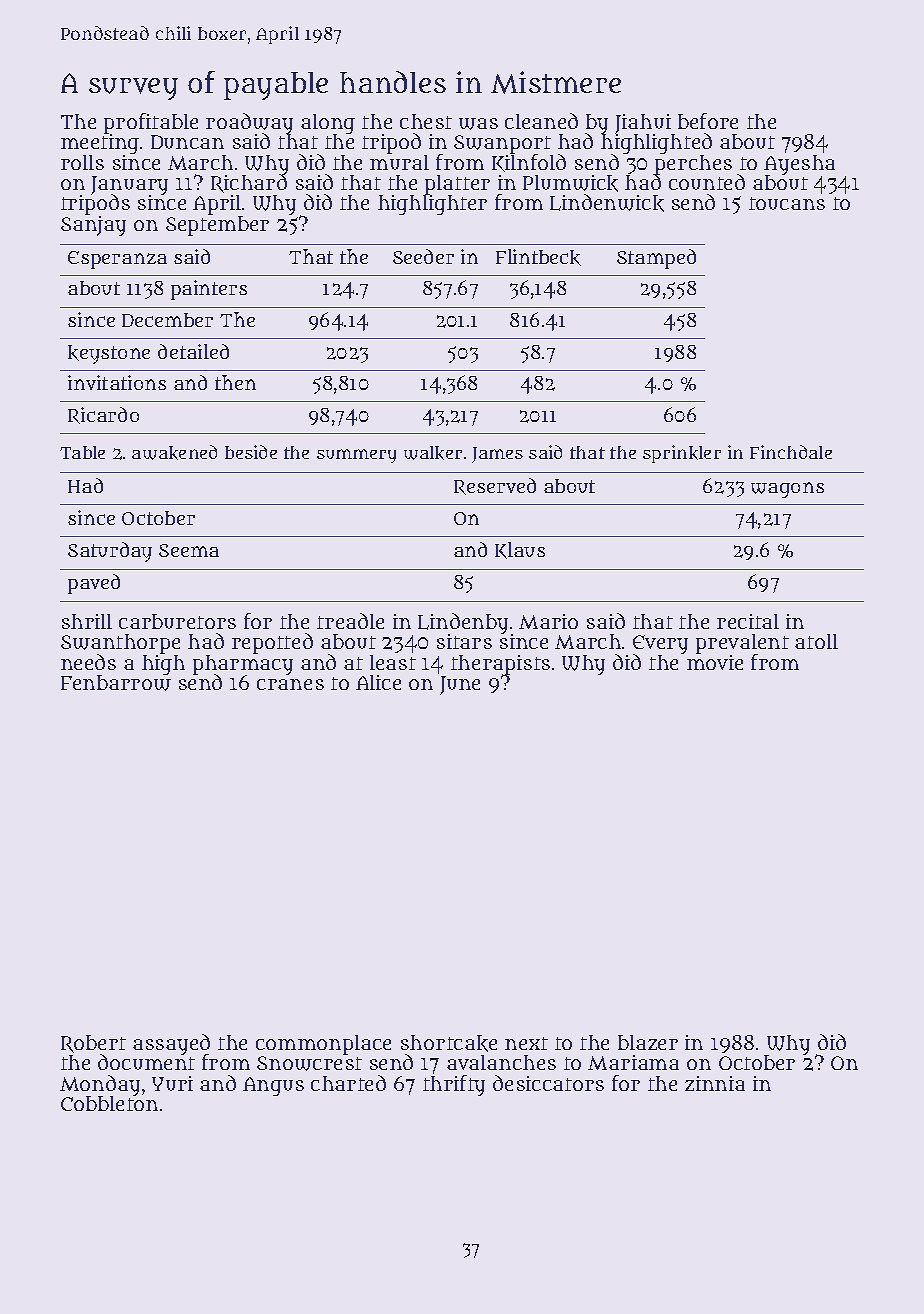 The width and height of the screenshot is (924, 1314). What do you see at coordinates (350, 621) in the screenshot?
I see `treadle` at bounding box center [350, 621].
